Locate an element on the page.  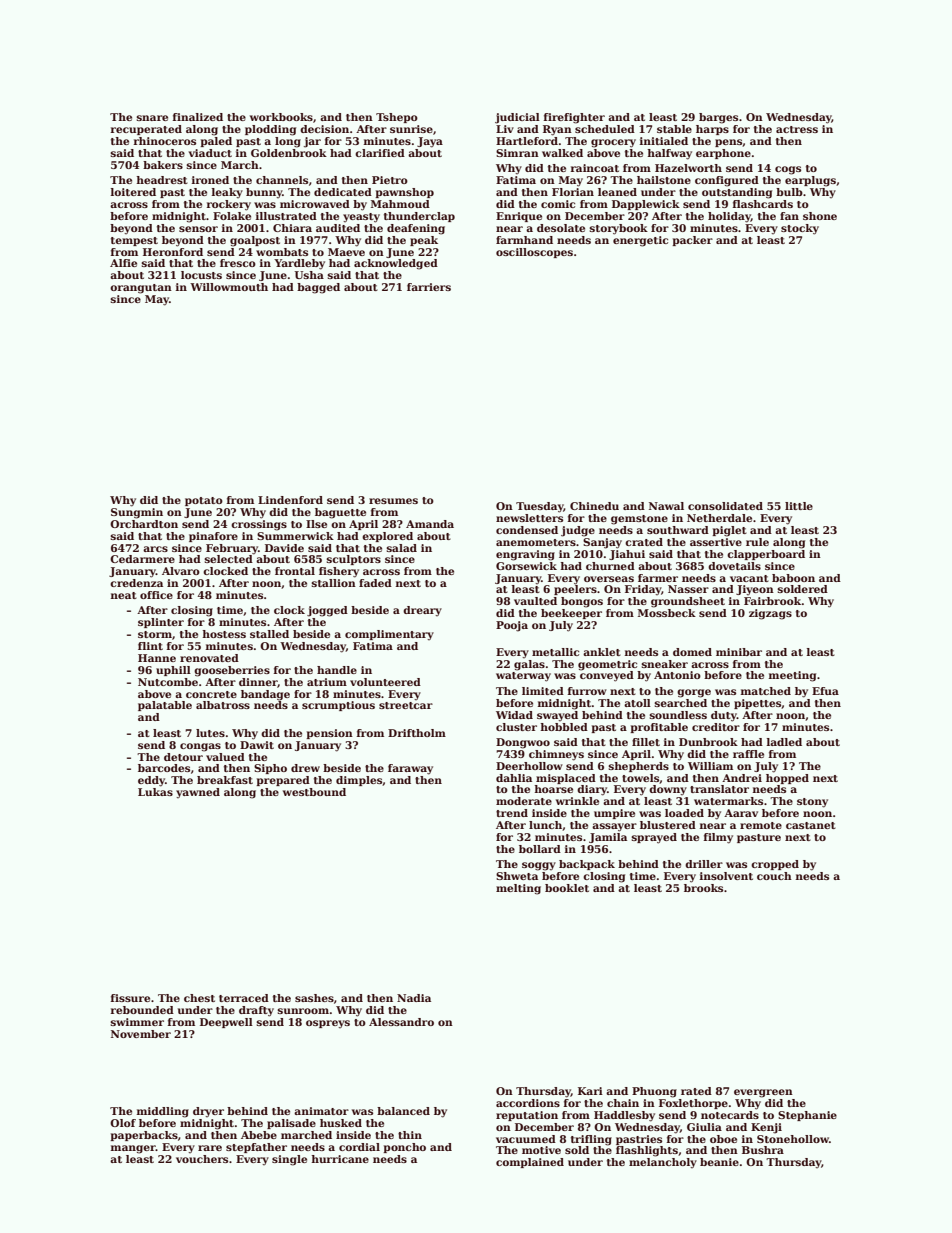
Netherdale is located at coordinates (719, 518).
